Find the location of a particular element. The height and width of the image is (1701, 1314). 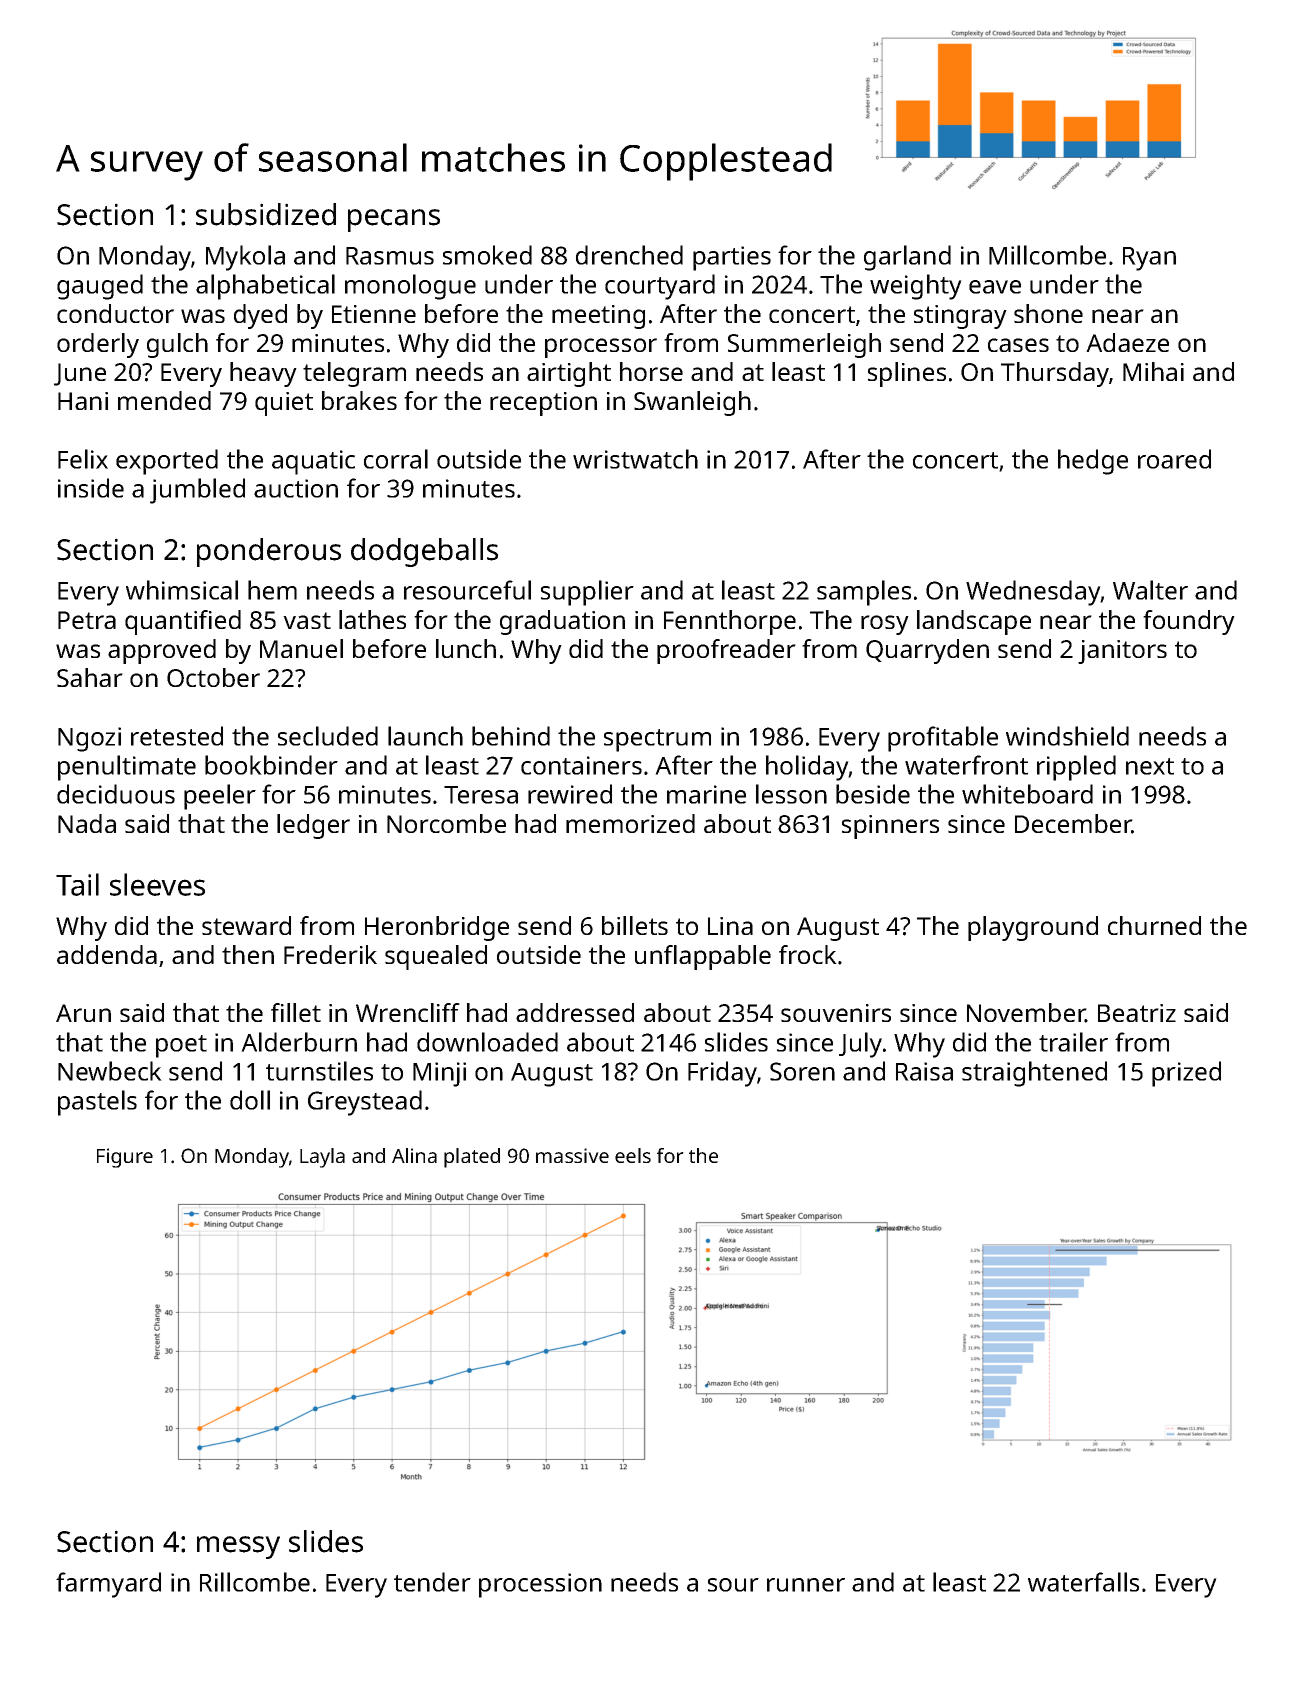

stingray is located at coordinates (960, 317).
